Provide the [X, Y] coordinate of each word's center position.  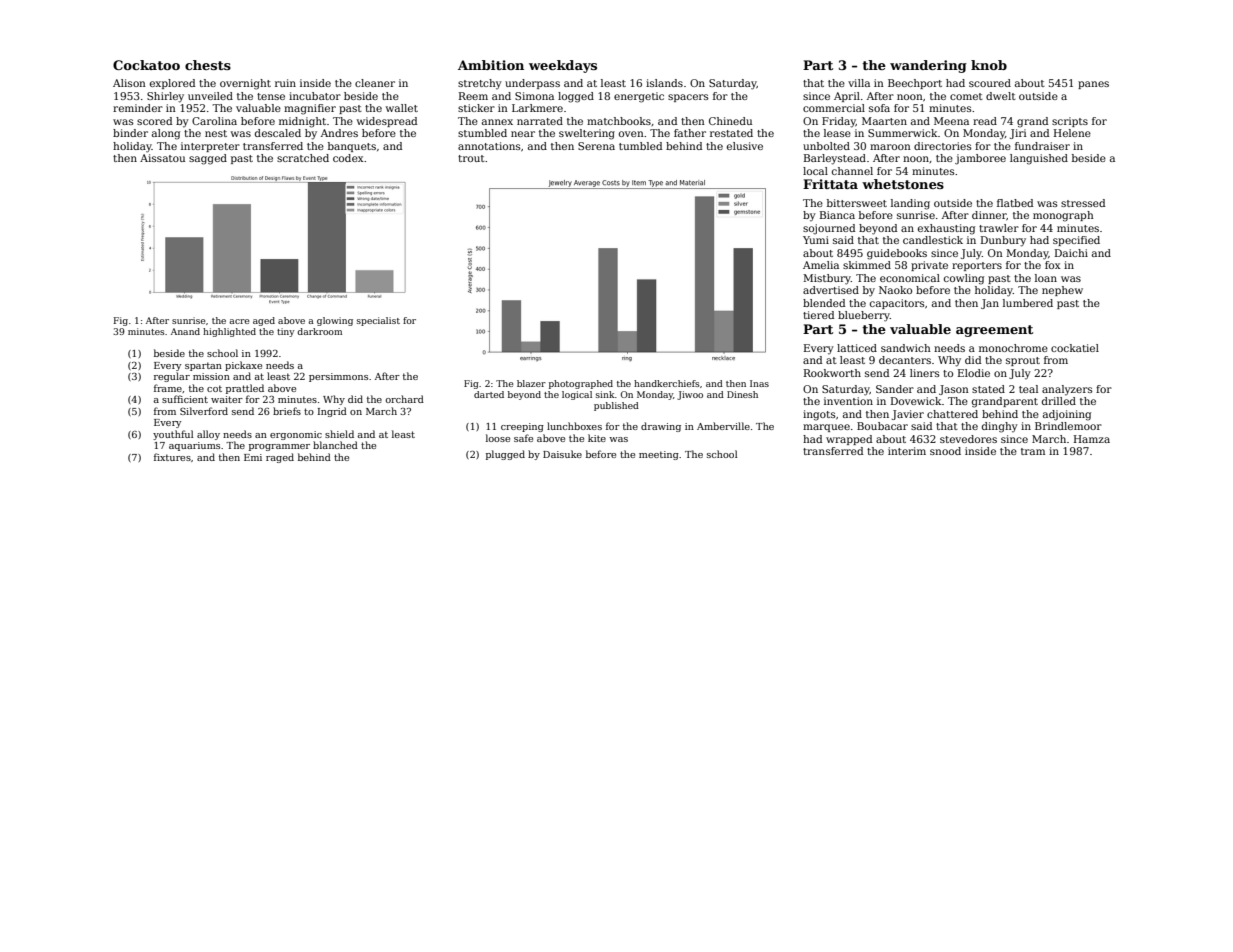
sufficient [185, 399]
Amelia [821, 265]
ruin [285, 83]
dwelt [1001, 96]
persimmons [338, 377]
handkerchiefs [667, 383]
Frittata [830, 184]
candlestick [933, 240]
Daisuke [562, 454]
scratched [303, 158]
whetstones [903, 184]
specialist [378, 321]
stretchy [480, 84]
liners [925, 373]
